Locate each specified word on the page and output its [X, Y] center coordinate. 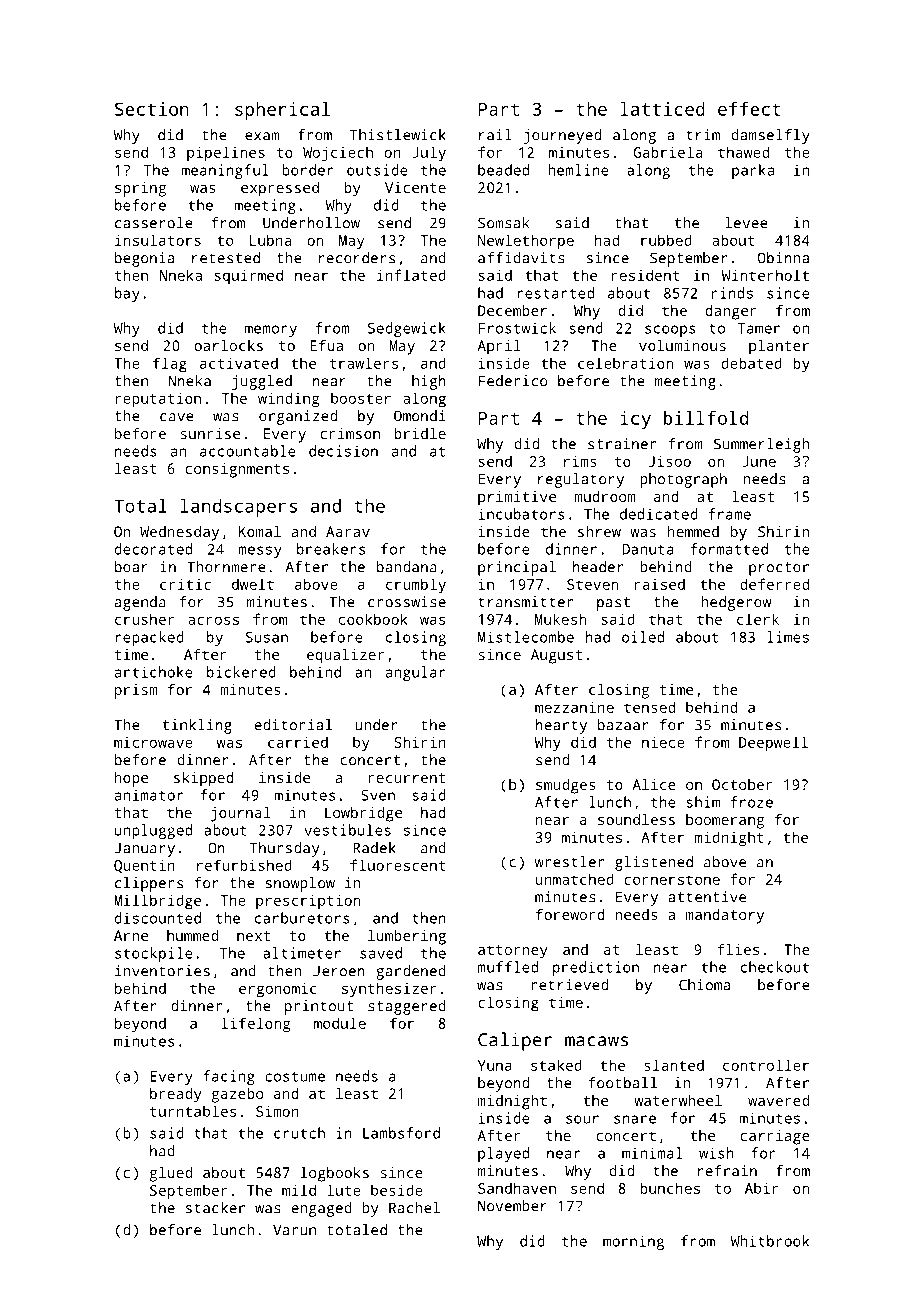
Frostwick [517, 328]
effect [749, 109]
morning [633, 1242]
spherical [282, 111]
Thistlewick [398, 135]
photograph [683, 480]
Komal [260, 531]
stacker [215, 1208]
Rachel [414, 1208]
